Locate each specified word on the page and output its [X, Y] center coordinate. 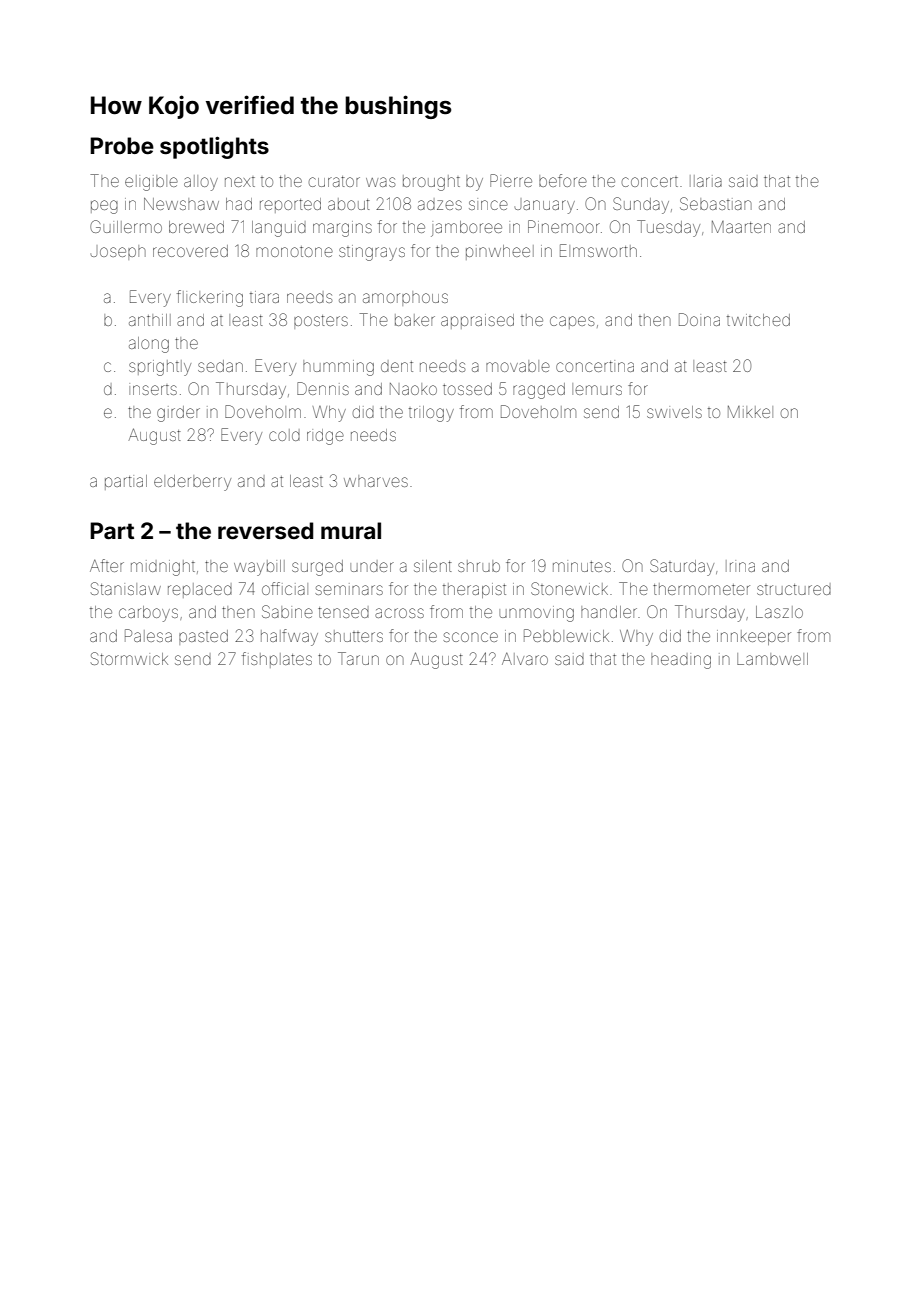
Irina [740, 566]
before [563, 180]
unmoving [536, 614]
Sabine [287, 611]
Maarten [741, 227]
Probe [122, 146]
